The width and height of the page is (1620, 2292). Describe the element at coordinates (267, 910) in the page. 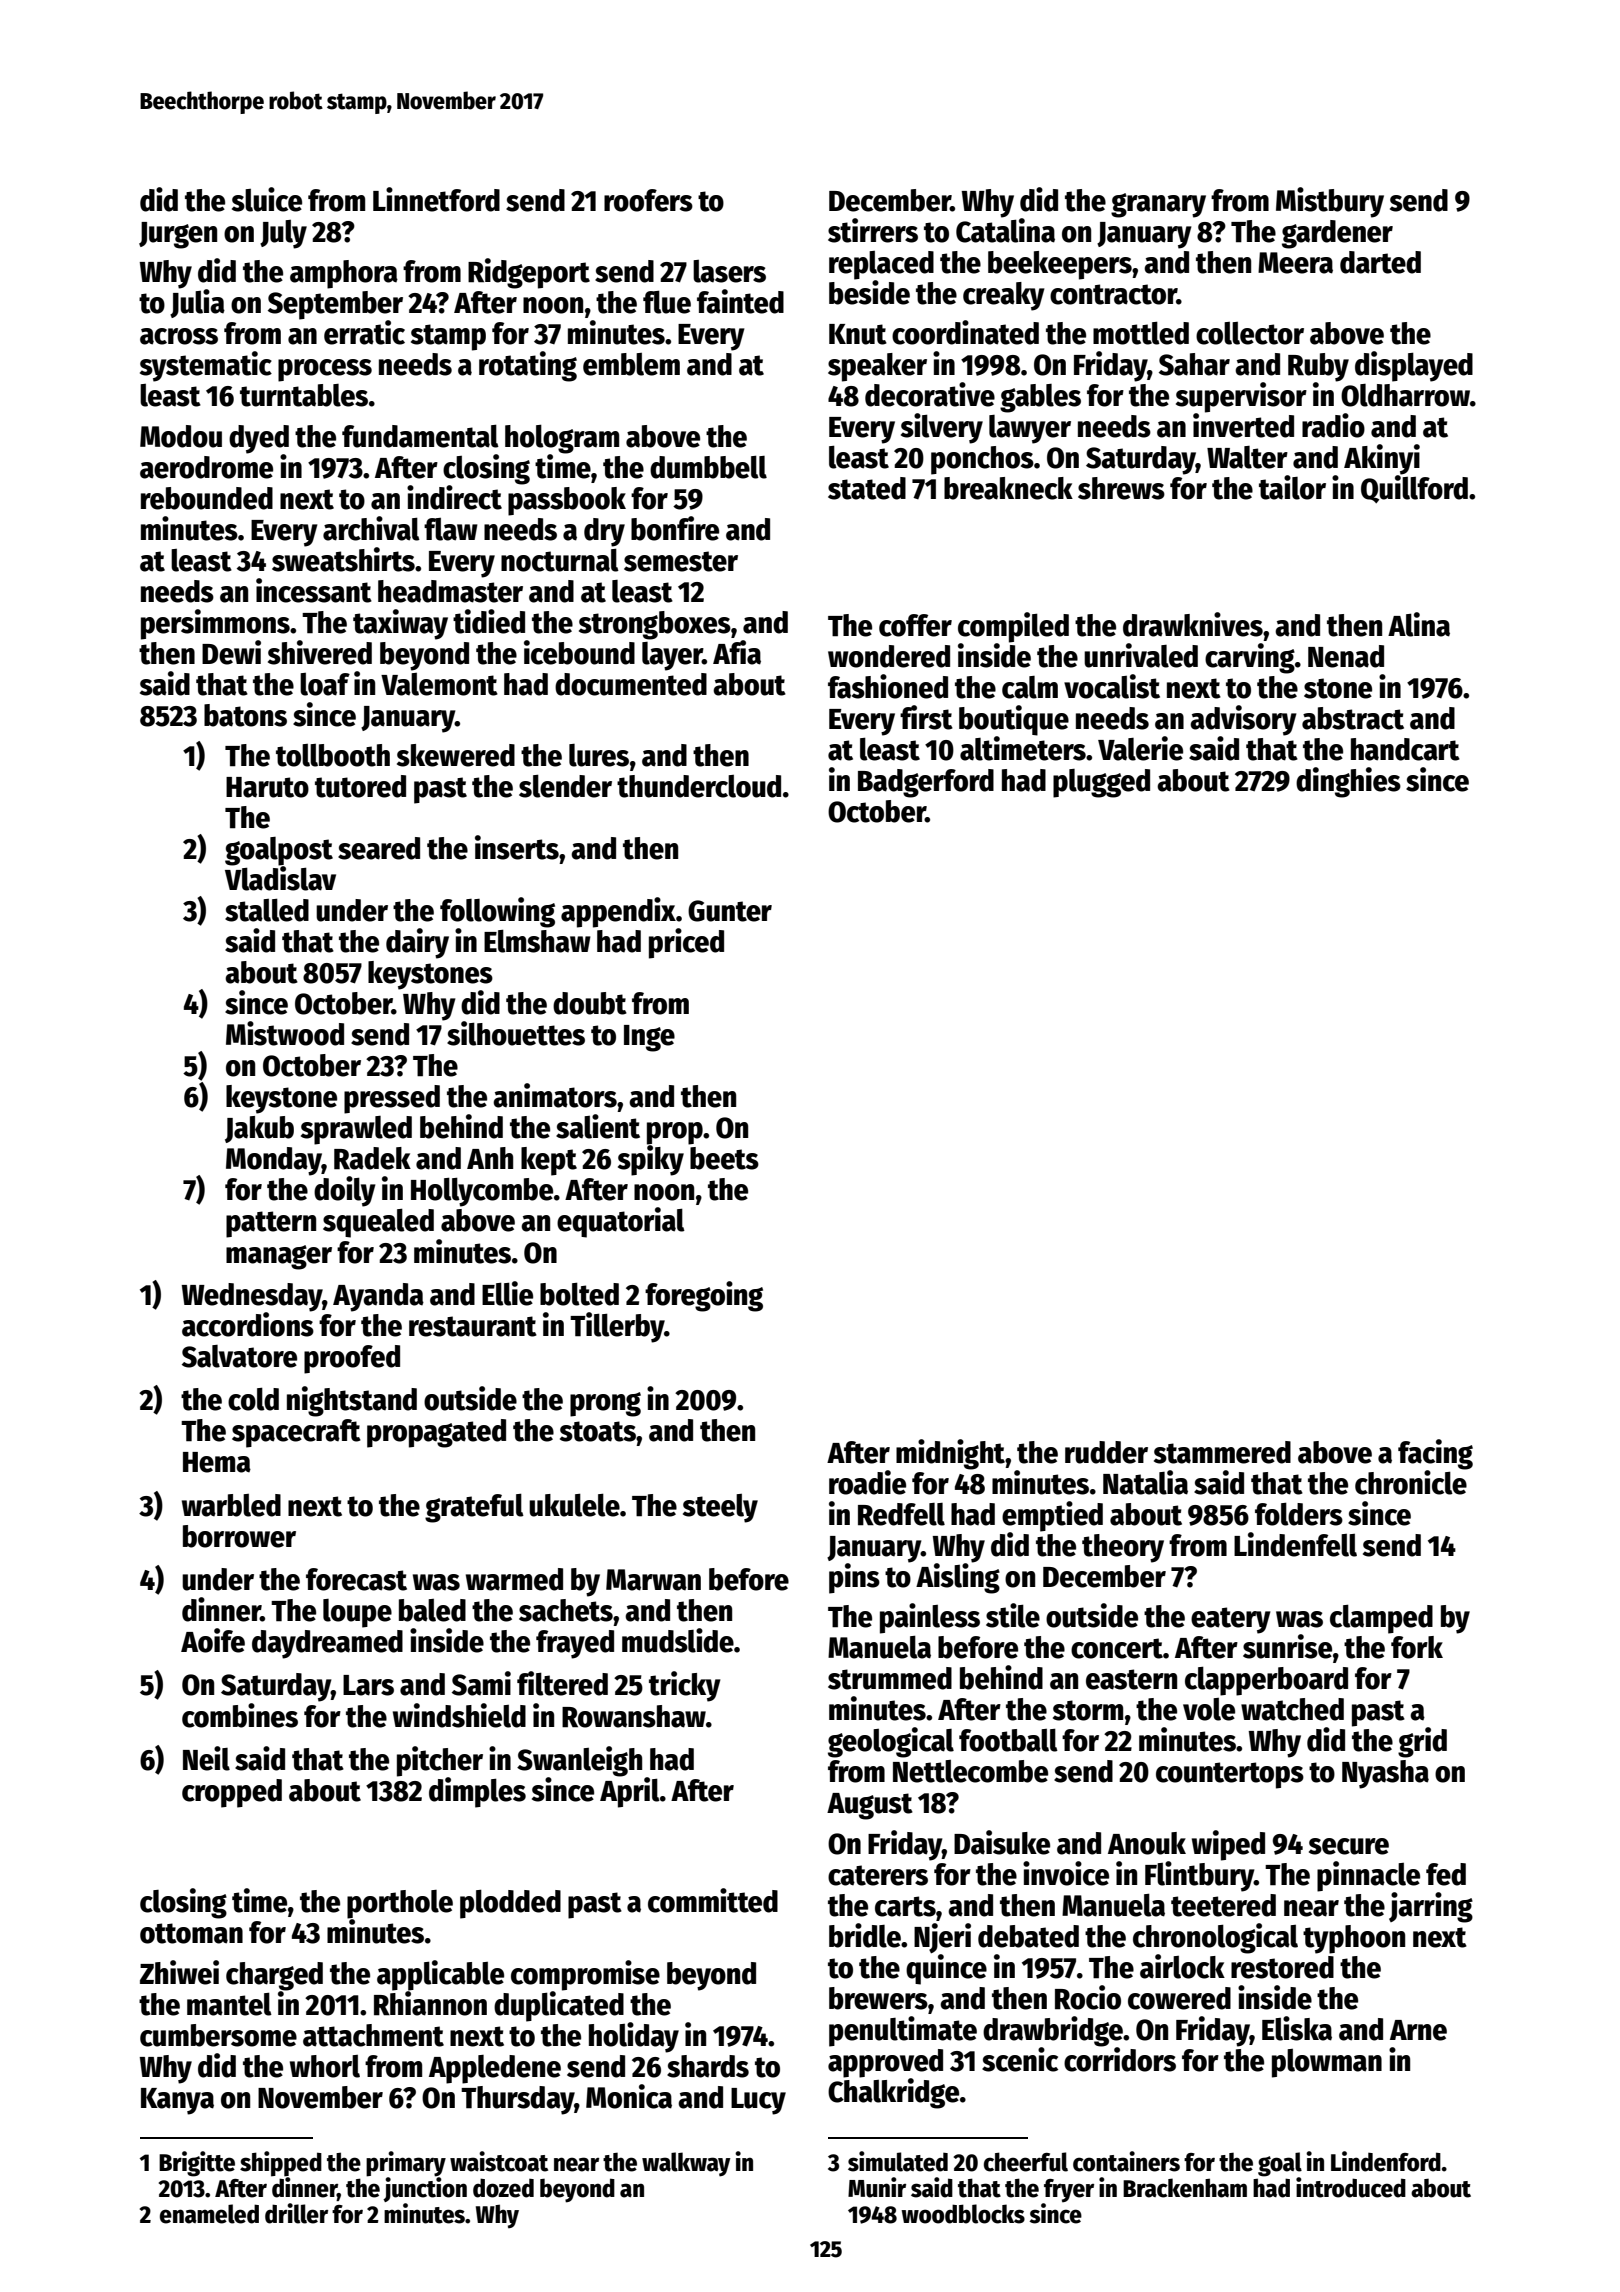

I see `stalled` at that location.
